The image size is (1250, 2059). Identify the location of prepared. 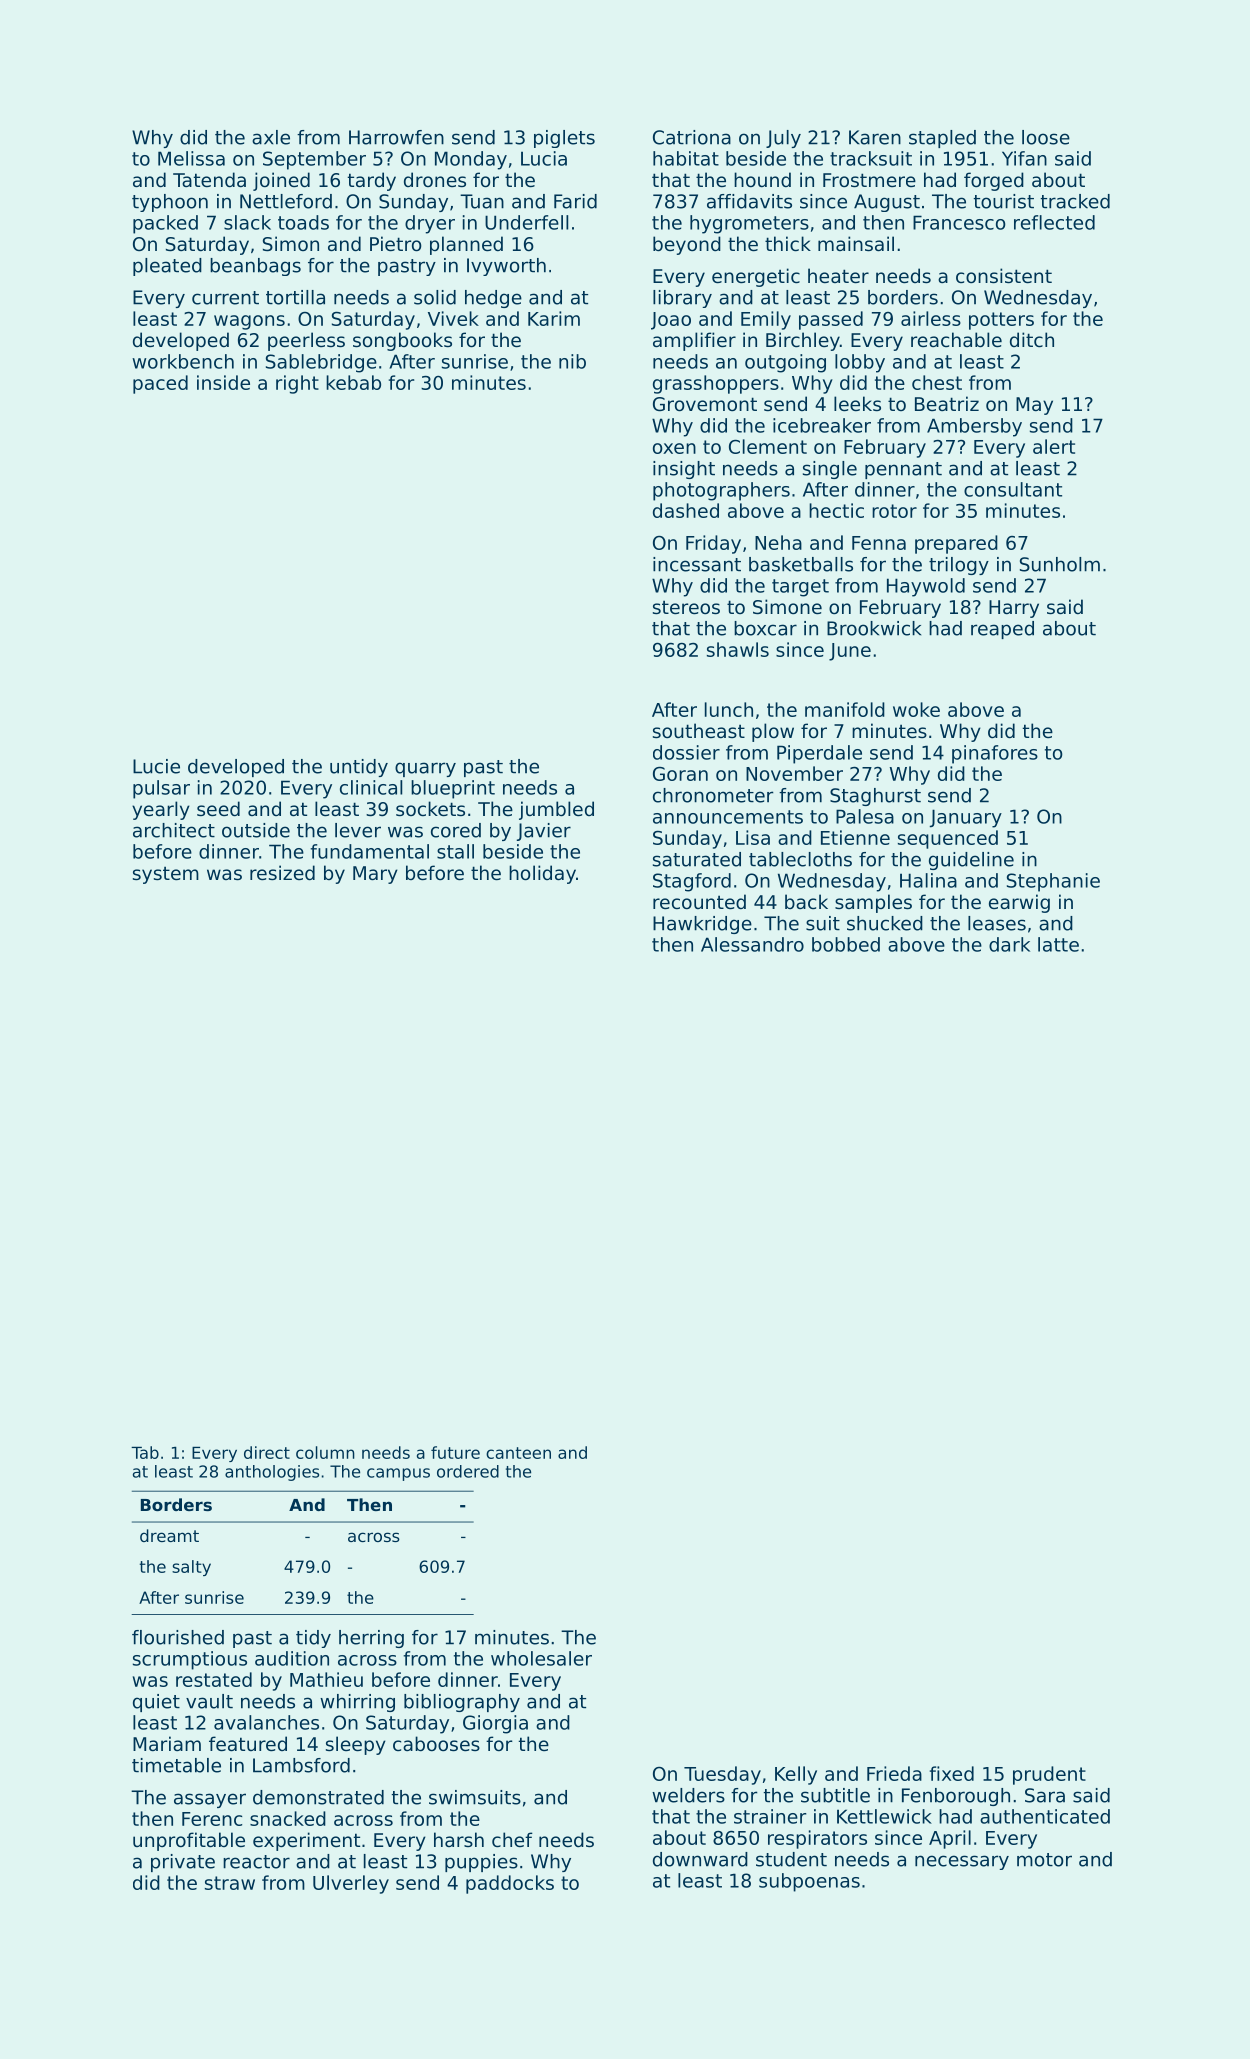
(956, 544).
